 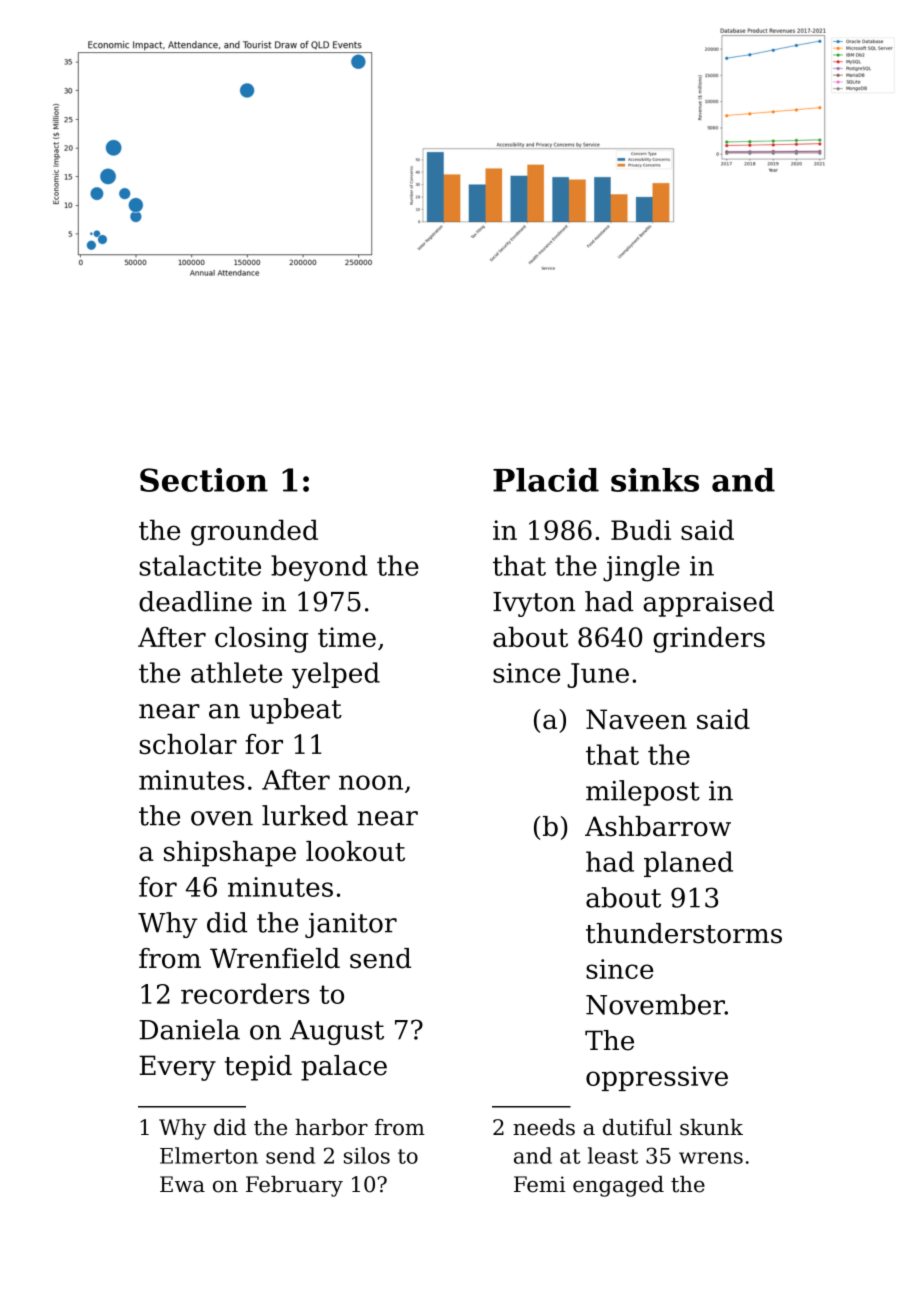 I want to click on noon, so click(x=371, y=782).
